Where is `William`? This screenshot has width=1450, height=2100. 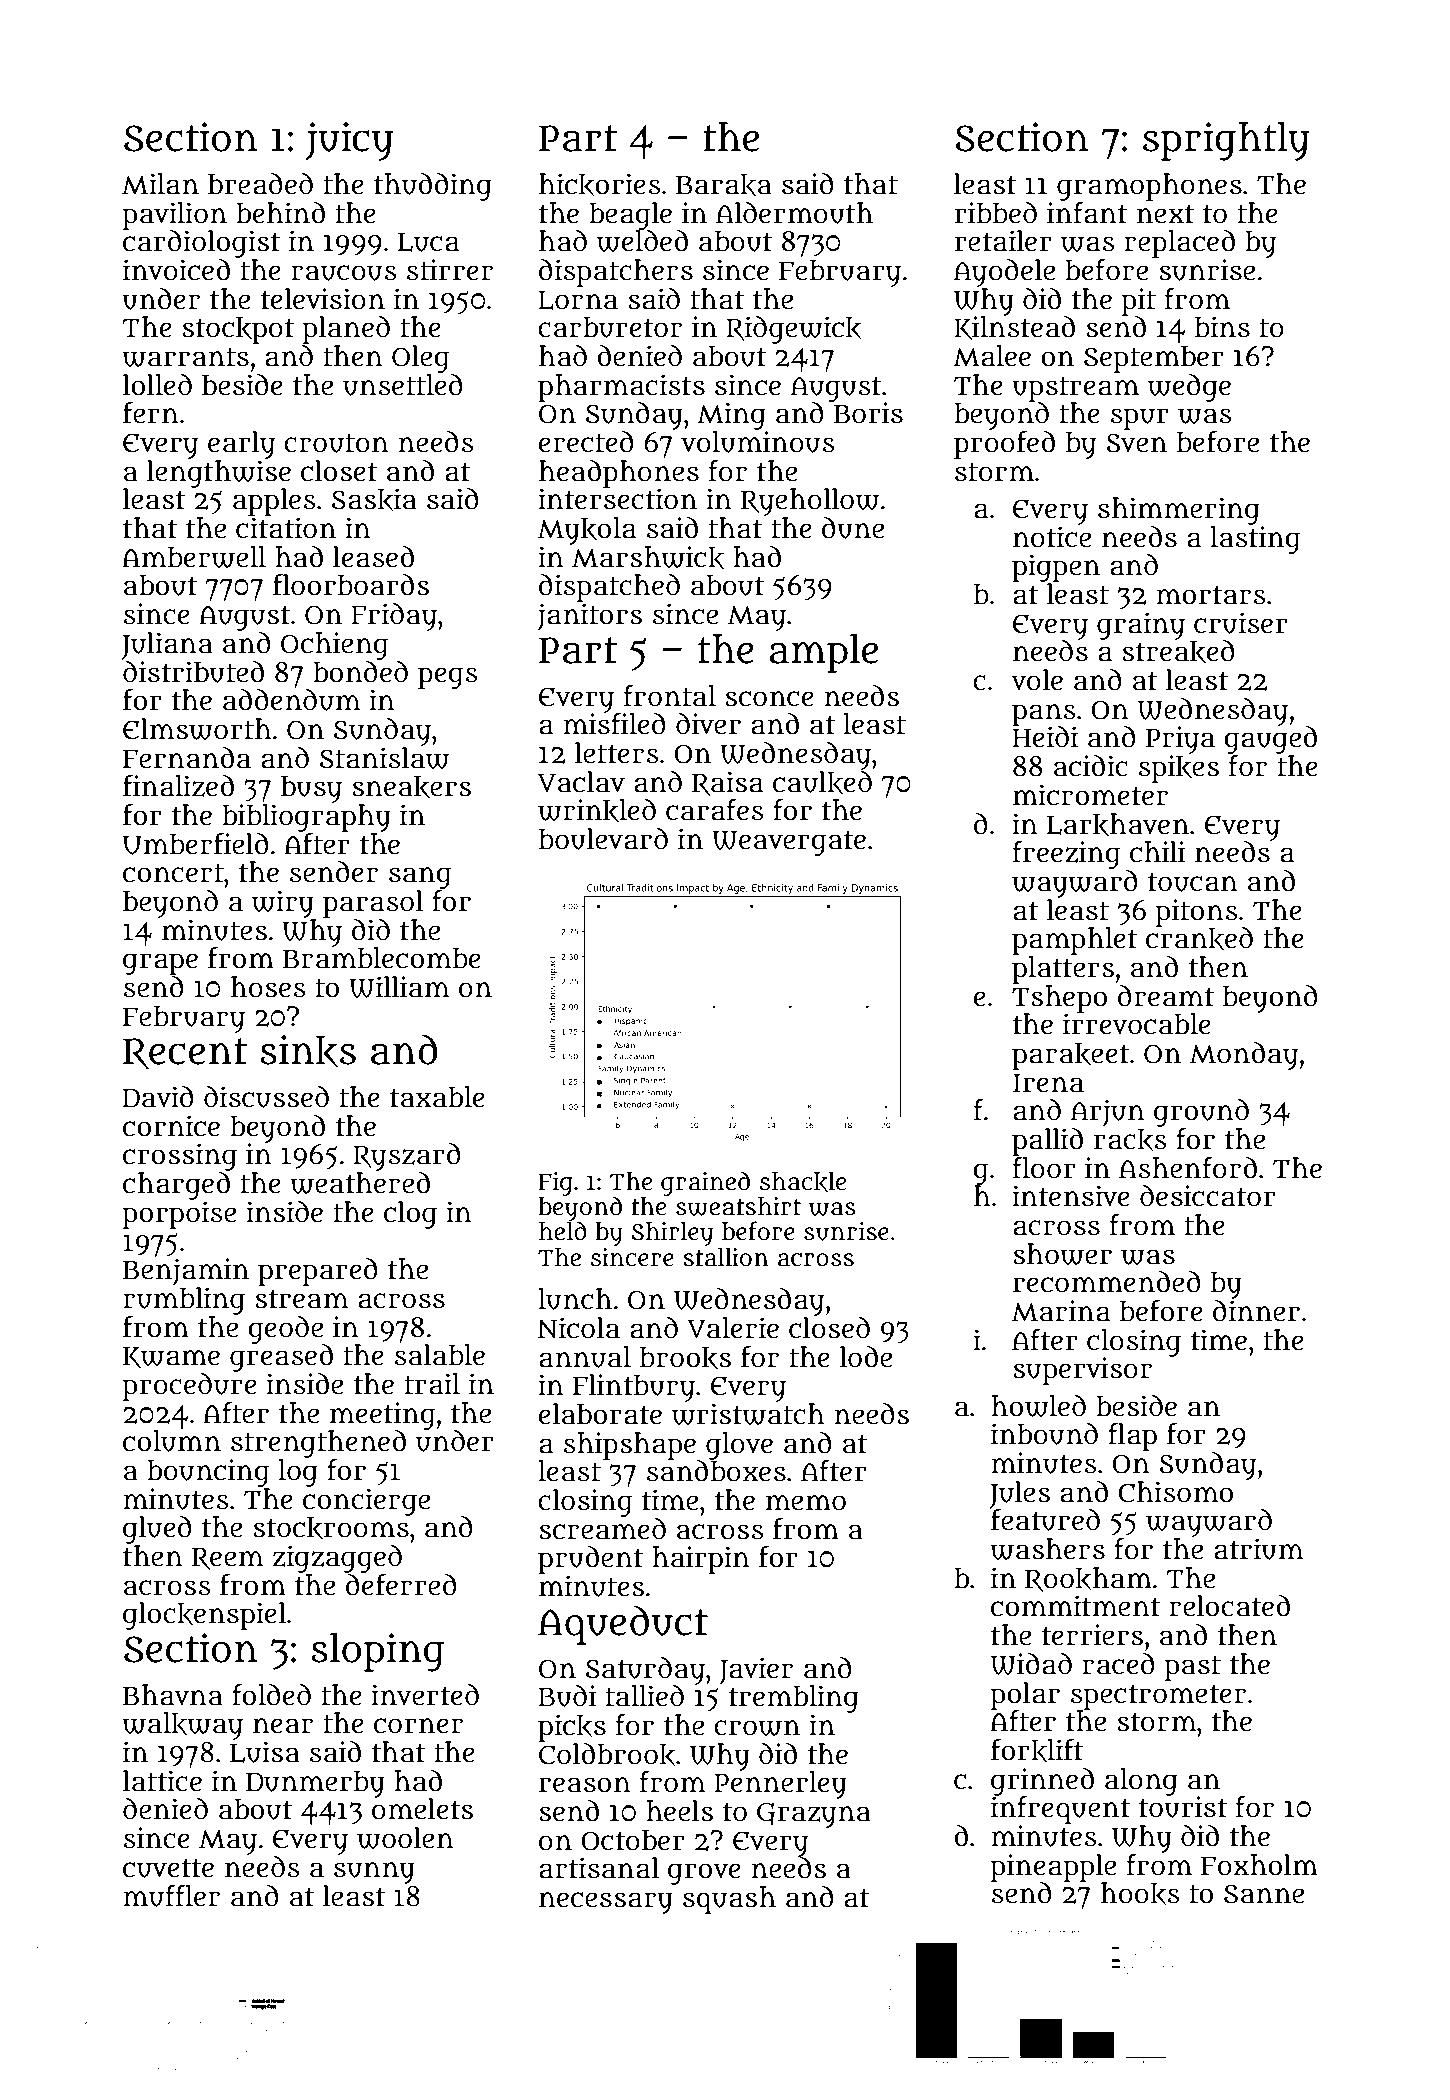 William is located at coordinates (399, 987).
